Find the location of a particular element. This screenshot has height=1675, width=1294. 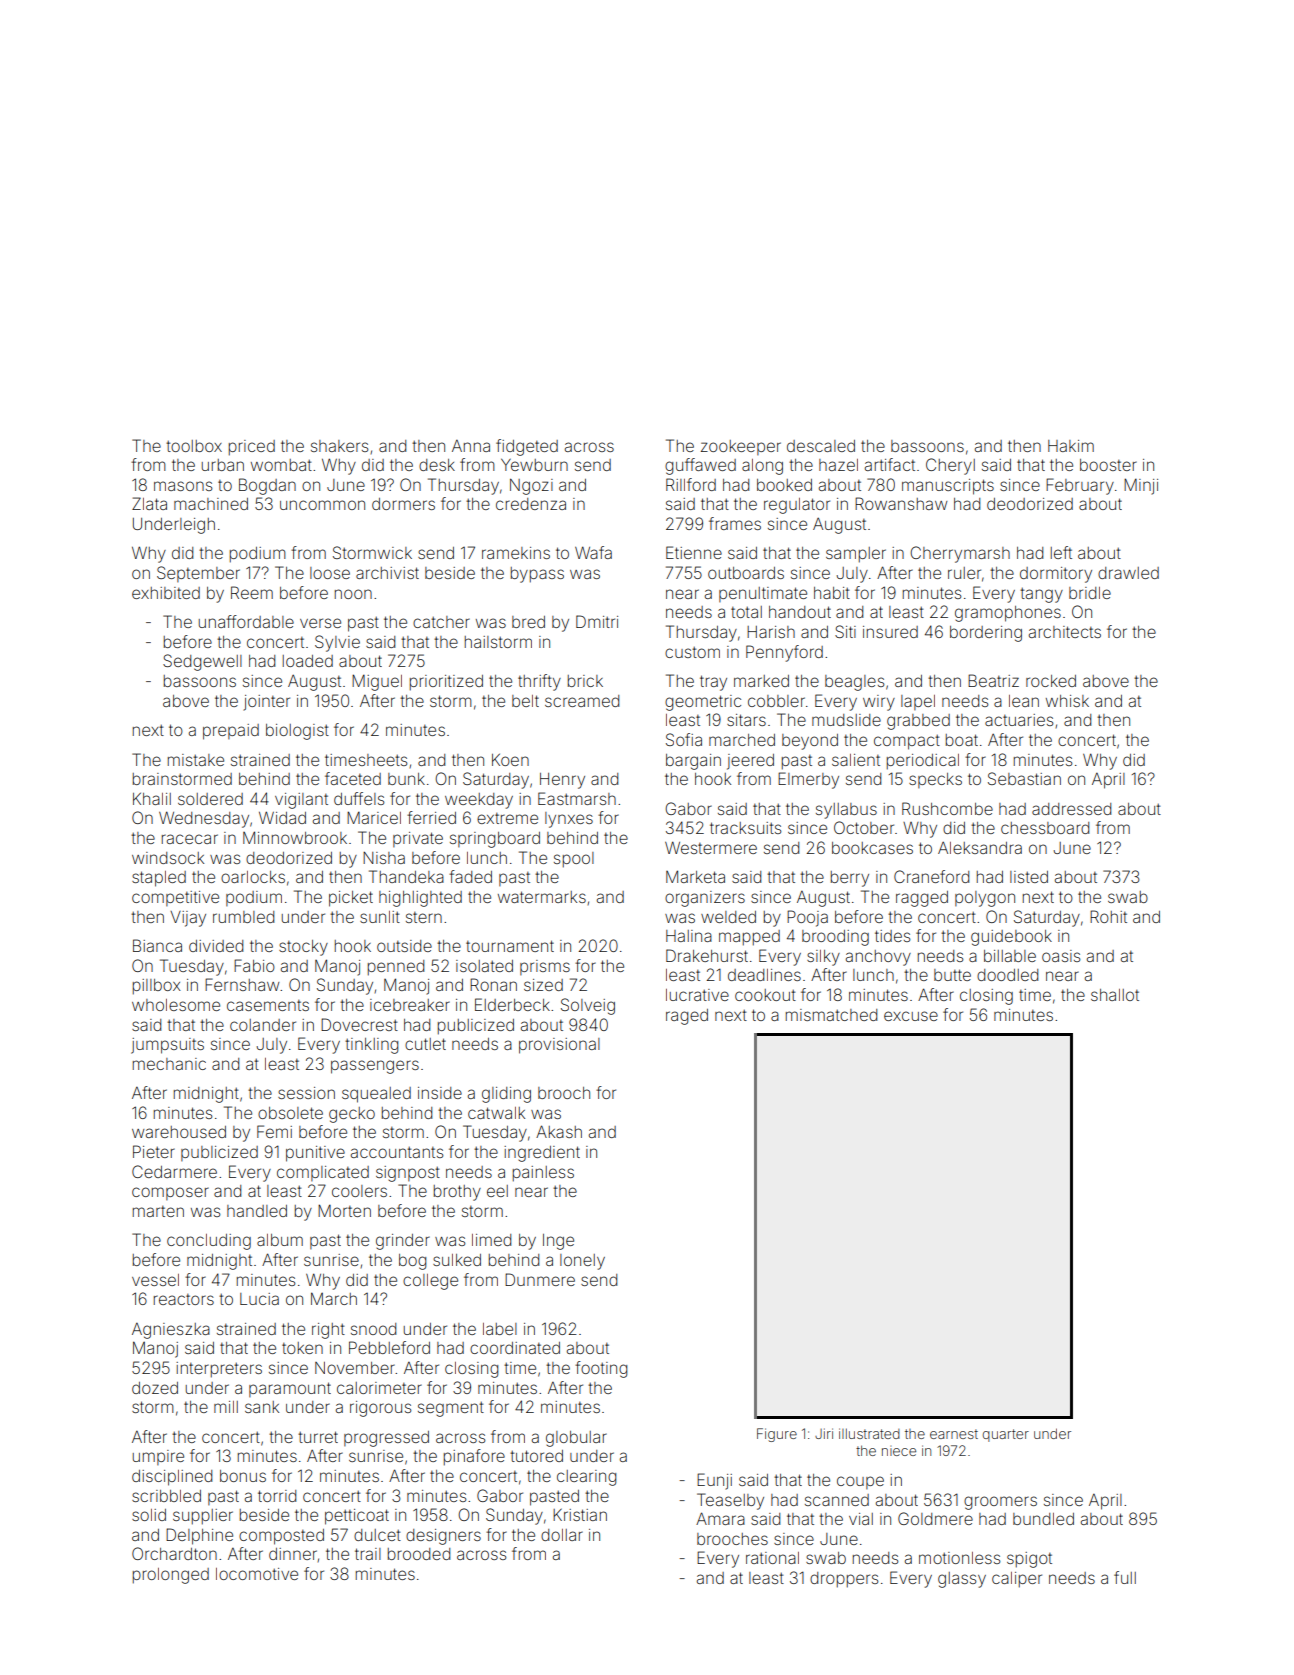

provisional is located at coordinates (559, 1046).
